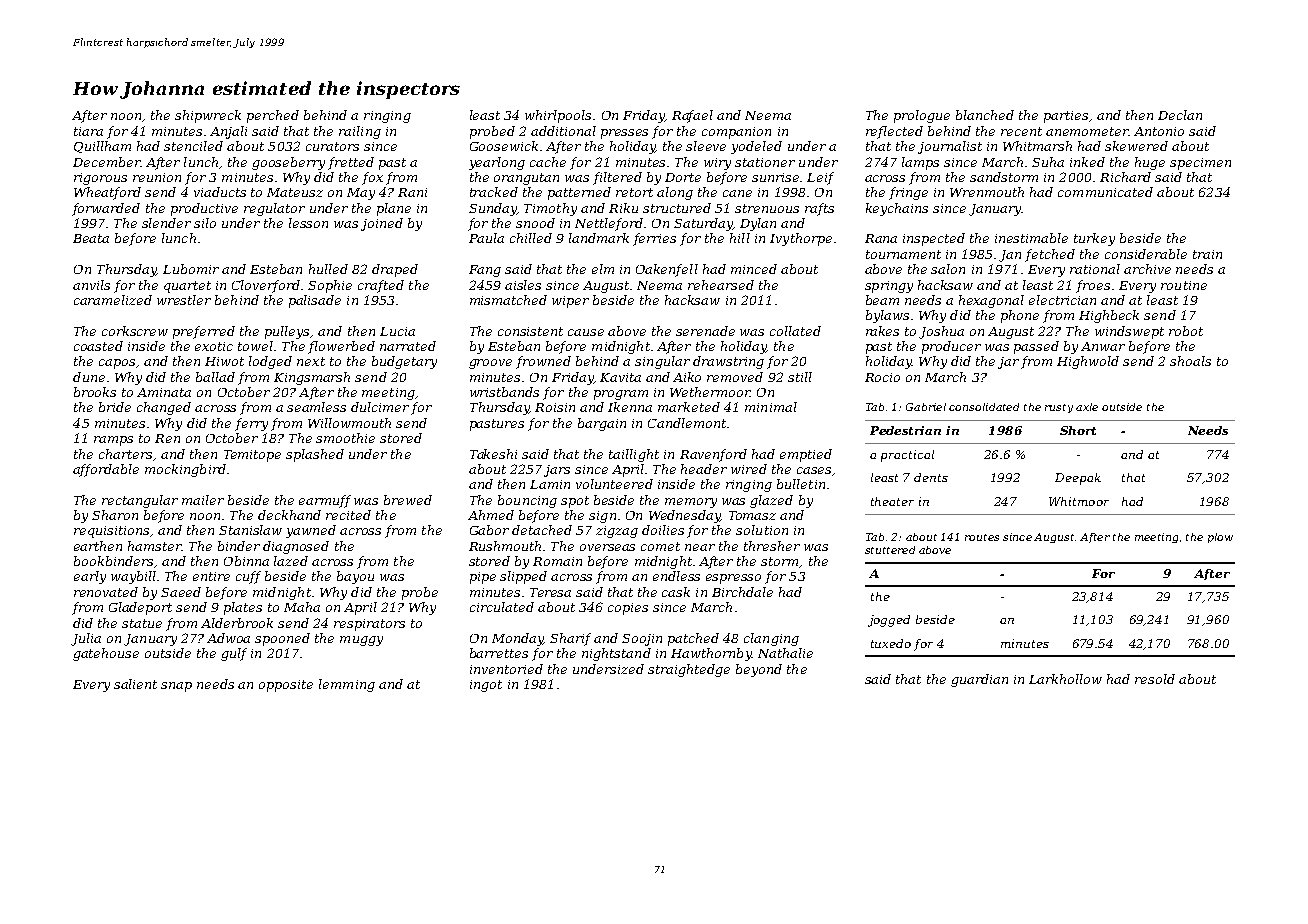  I want to click on Wrenmouth, so click(987, 192).
